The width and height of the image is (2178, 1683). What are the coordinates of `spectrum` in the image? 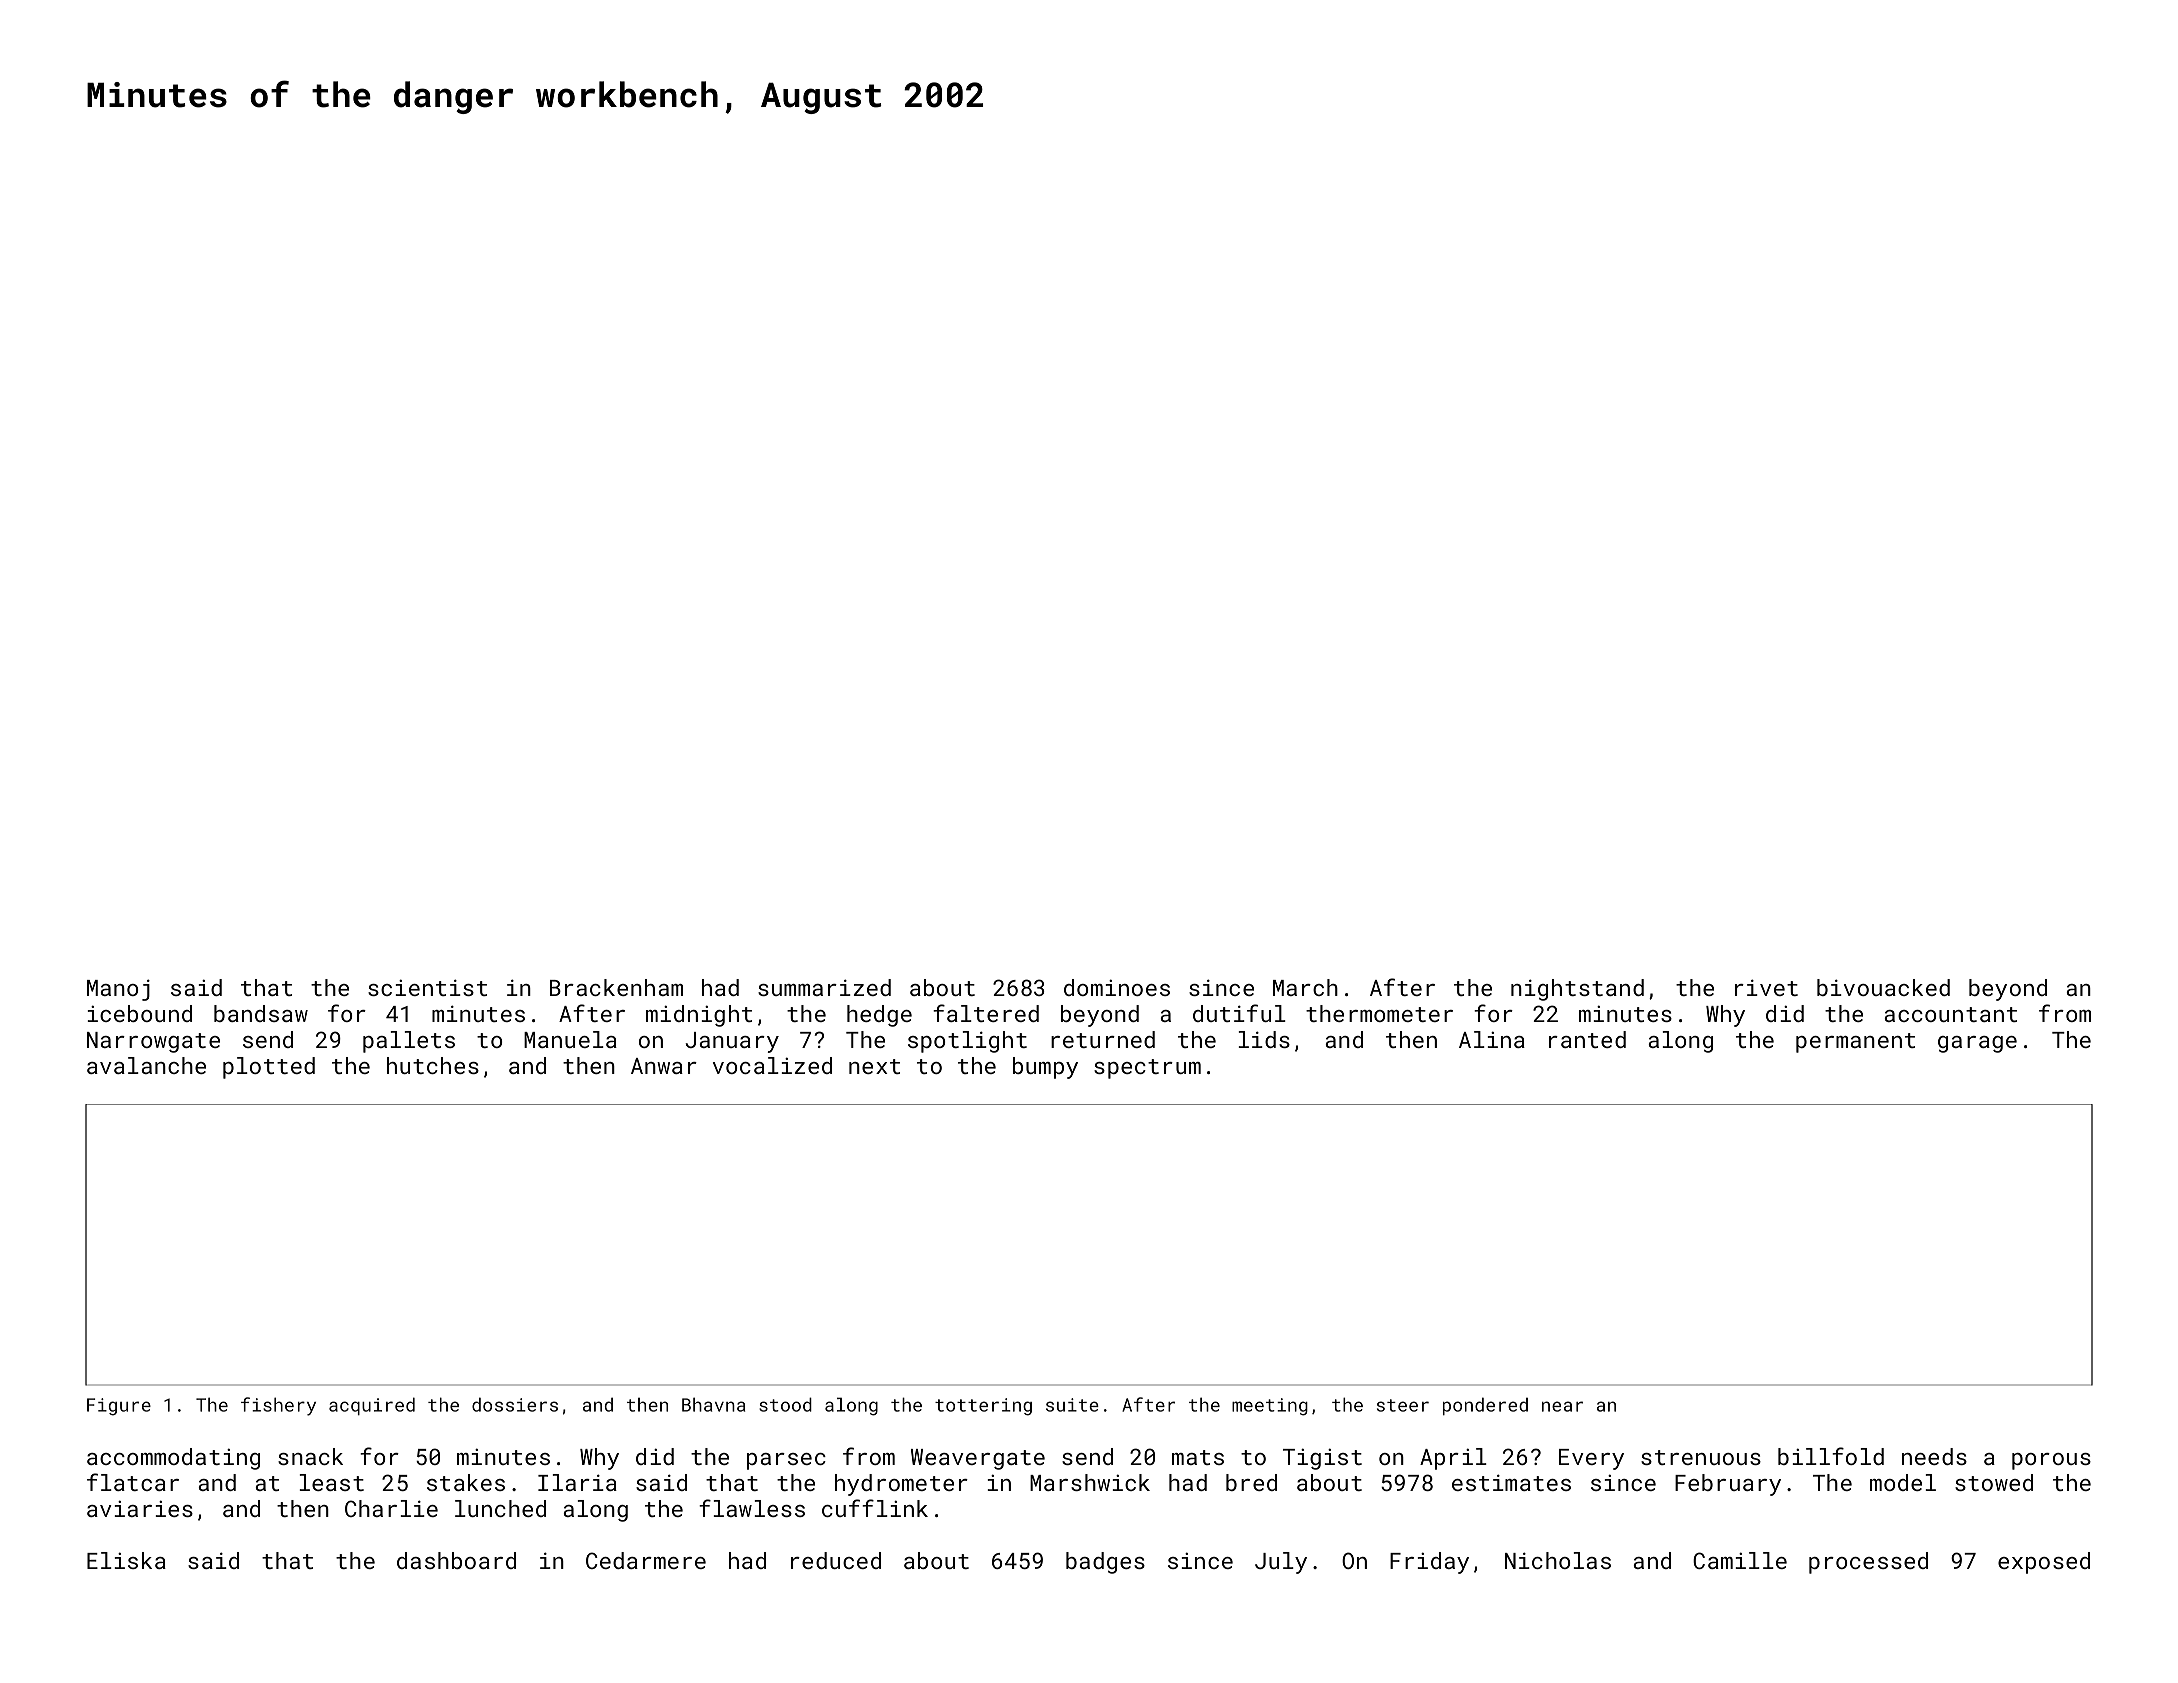 It's located at (1147, 1069).
